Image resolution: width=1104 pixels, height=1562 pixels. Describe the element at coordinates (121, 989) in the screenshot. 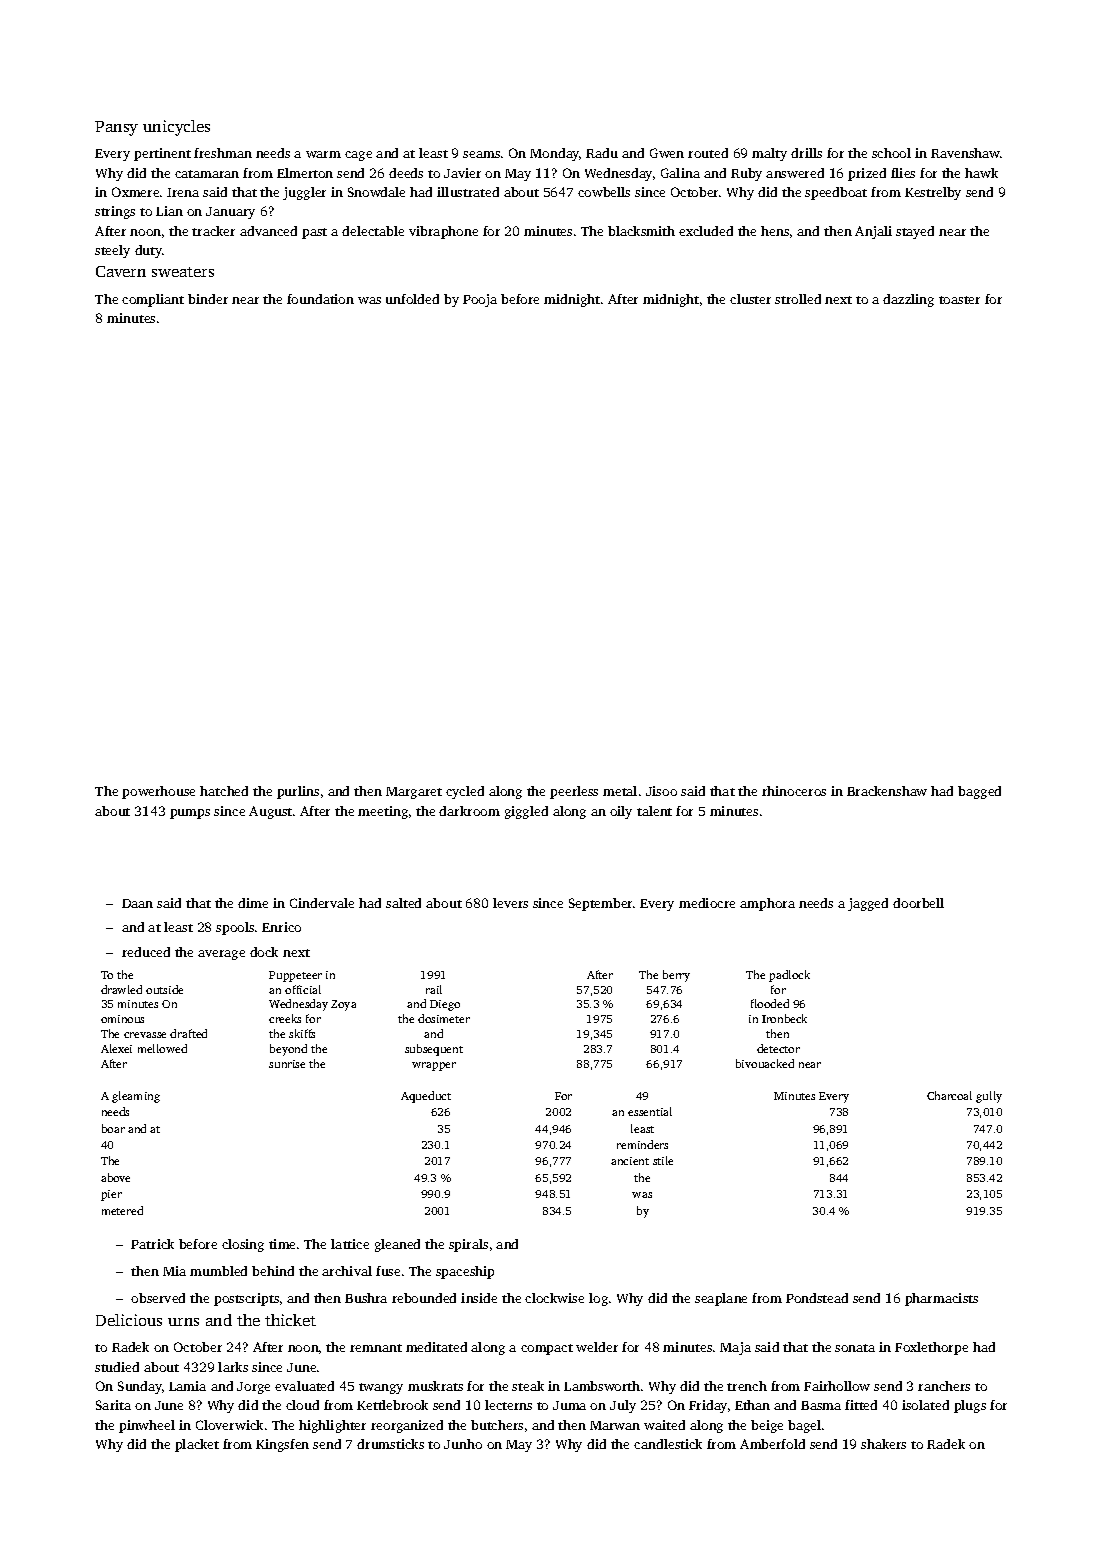

I see `drawled` at that location.
